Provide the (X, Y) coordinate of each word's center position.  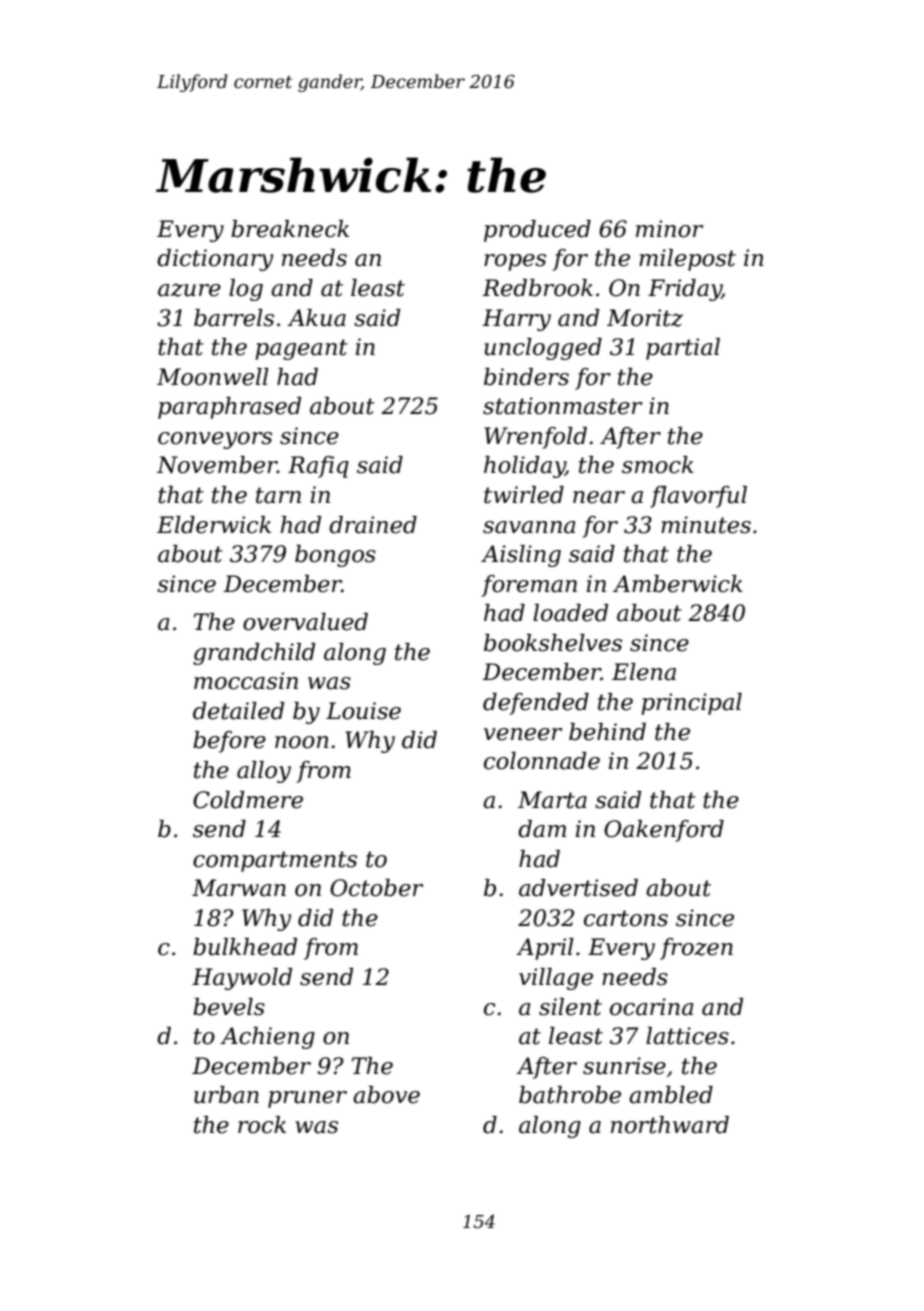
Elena (644, 672)
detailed (238, 711)
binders (526, 377)
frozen (696, 949)
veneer (523, 734)
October (376, 888)
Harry (516, 320)
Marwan (239, 888)
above (386, 1095)
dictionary (215, 260)
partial (683, 349)
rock (262, 1125)
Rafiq (318, 467)
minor (669, 229)
